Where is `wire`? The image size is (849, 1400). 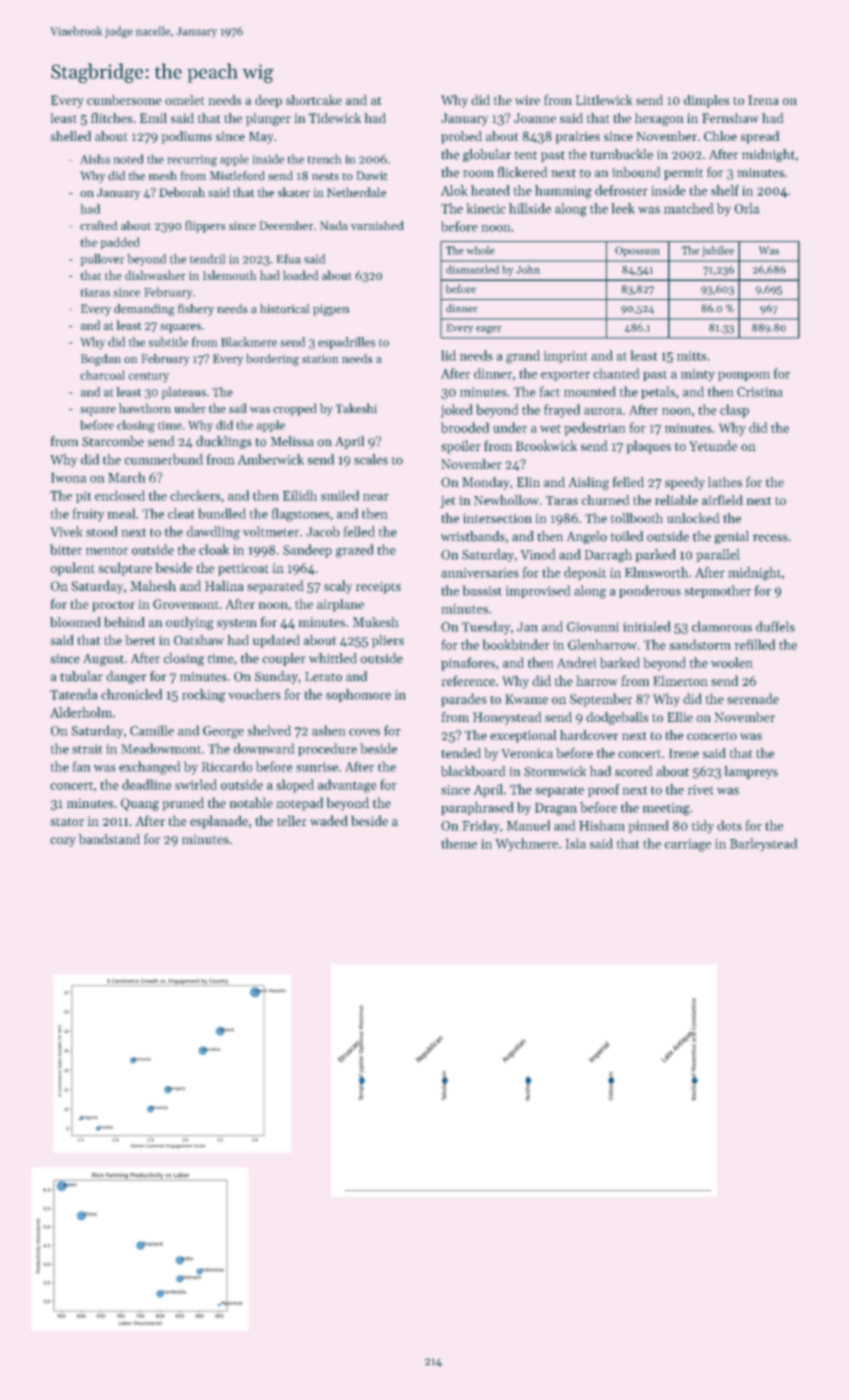
wire is located at coordinates (527, 100).
